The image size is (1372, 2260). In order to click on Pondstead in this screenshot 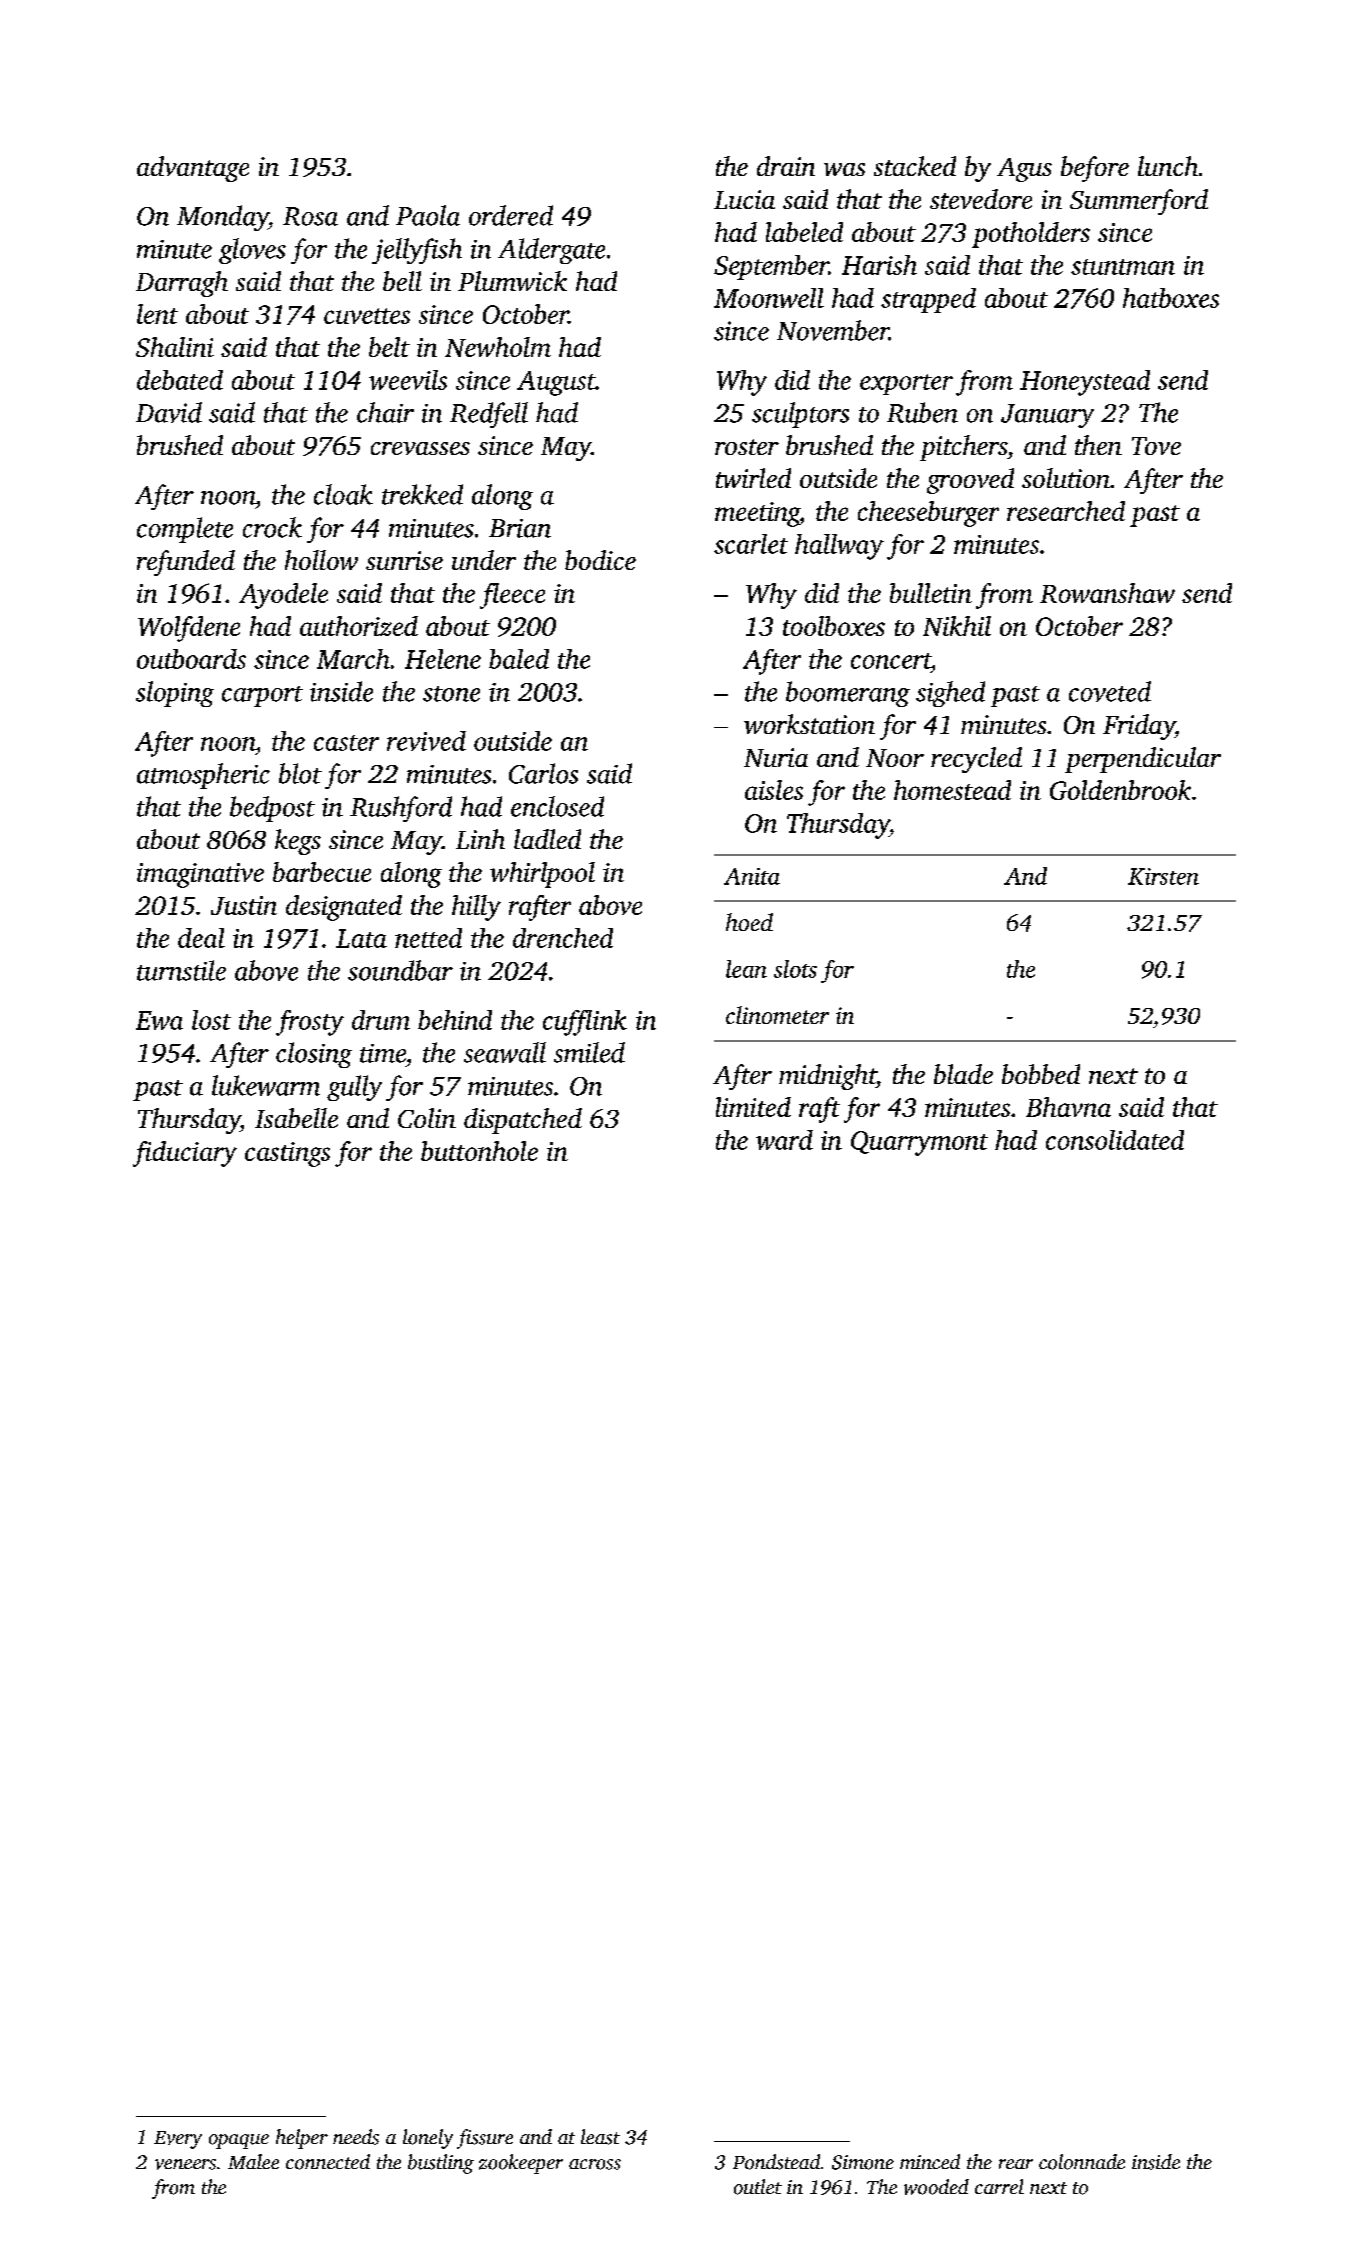, I will do `click(776, 2162)`.
